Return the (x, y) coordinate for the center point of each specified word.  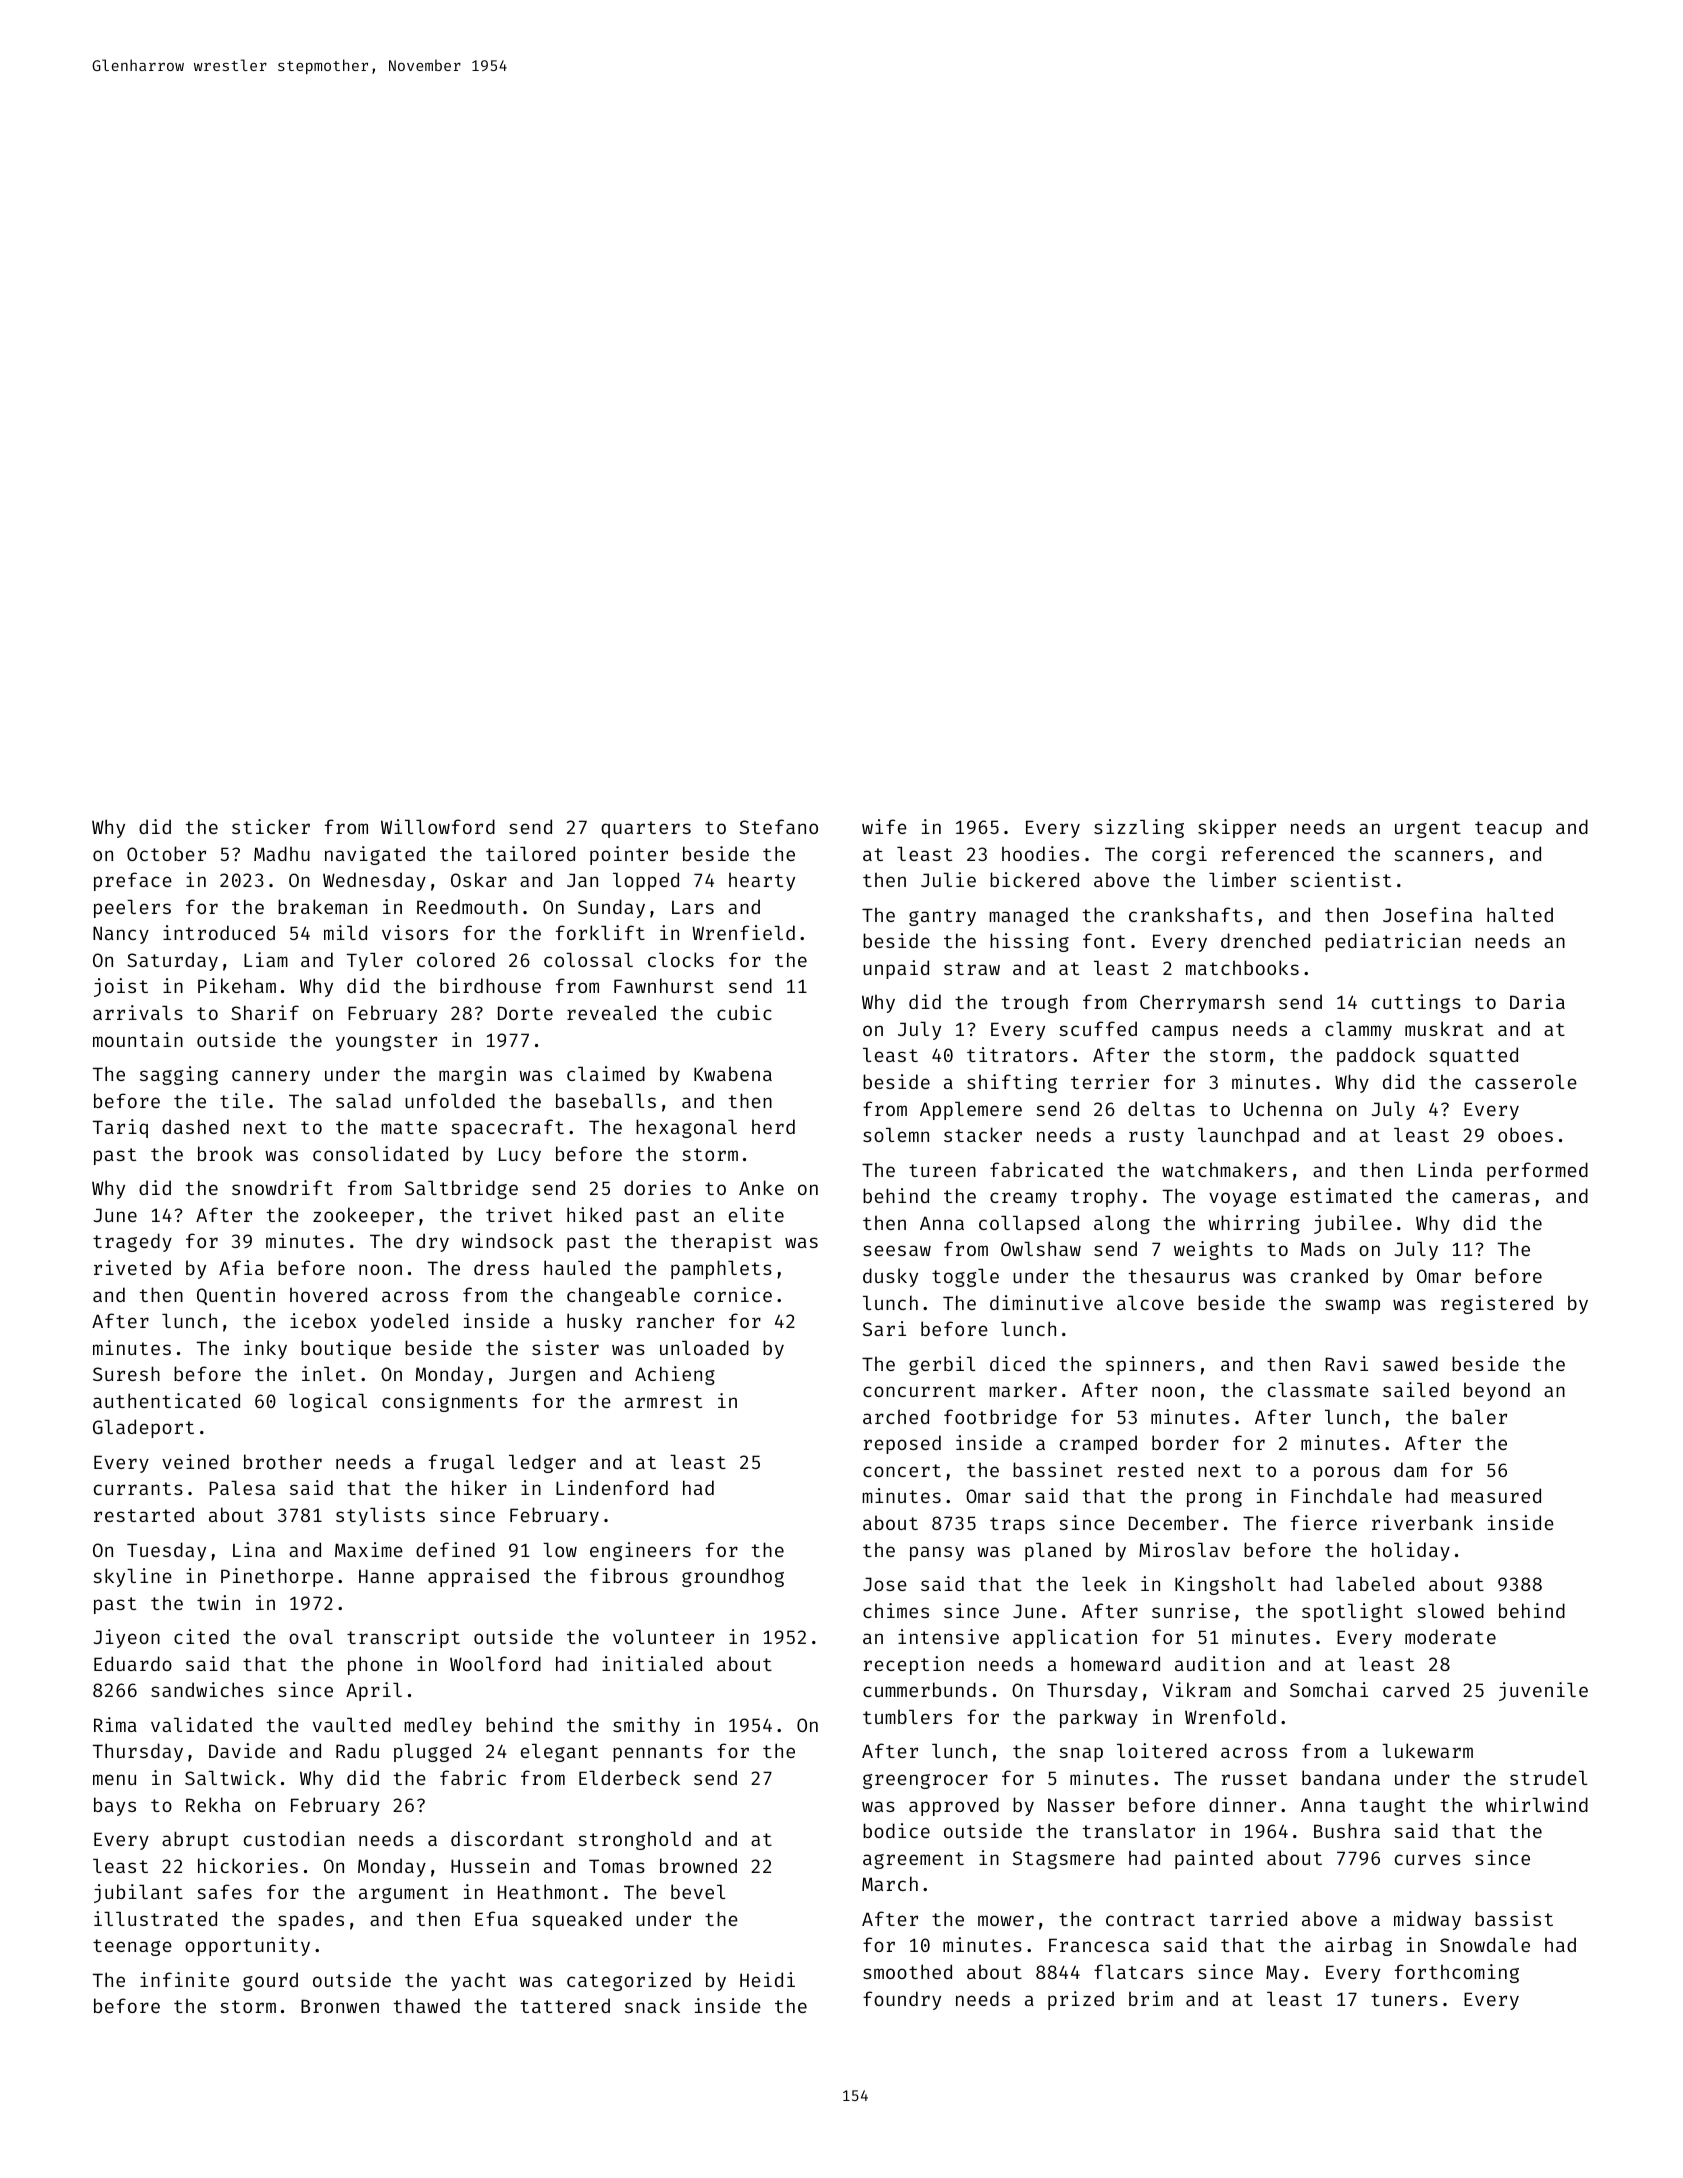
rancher (675, 1320)
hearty (762, 881)
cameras (1491, 1197)
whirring (1254, 1224)
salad (363, 1100)
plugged (432, 1752)
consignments (450, 1402)
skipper (1237, 828)
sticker (271, 826)
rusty (1156, 1137)
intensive (948, 1636)
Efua (496, 1918)
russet (1254, 1778)
